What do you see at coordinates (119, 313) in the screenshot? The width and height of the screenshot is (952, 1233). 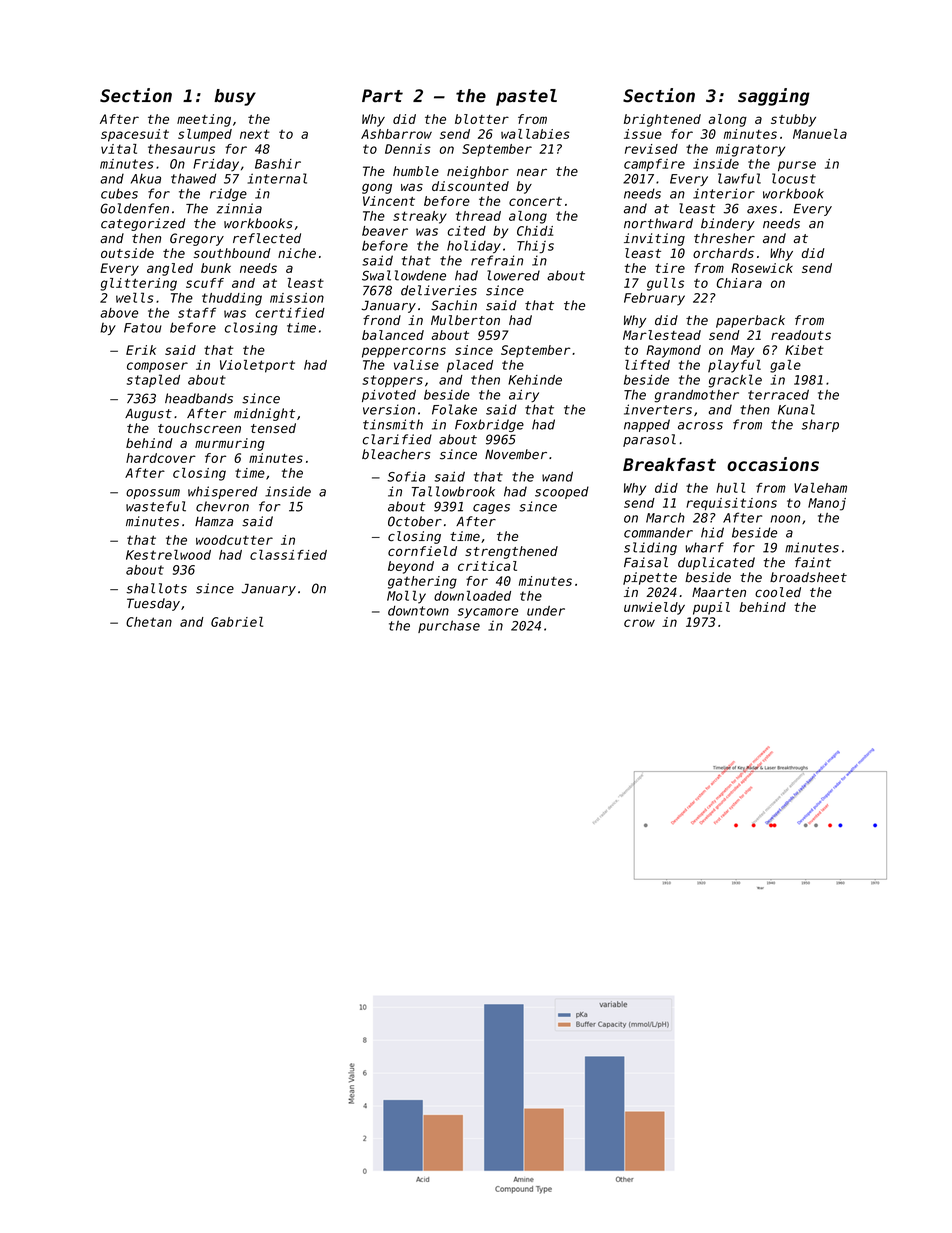 I see `above` at bounding box center [119, 313].
